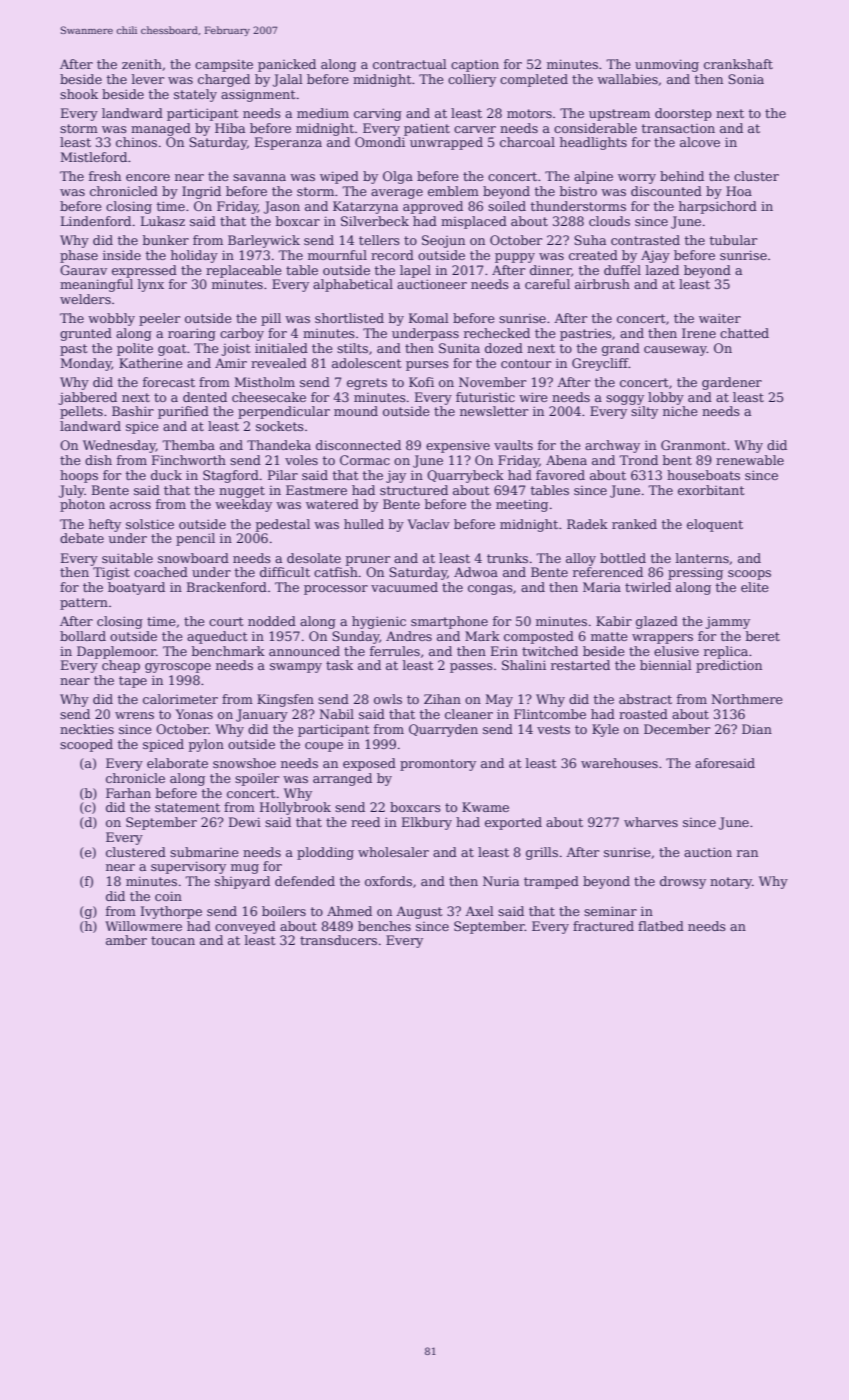  Describe the element at coordinates (111, 319) in the screenshot. I see `wobbly` at that location.
